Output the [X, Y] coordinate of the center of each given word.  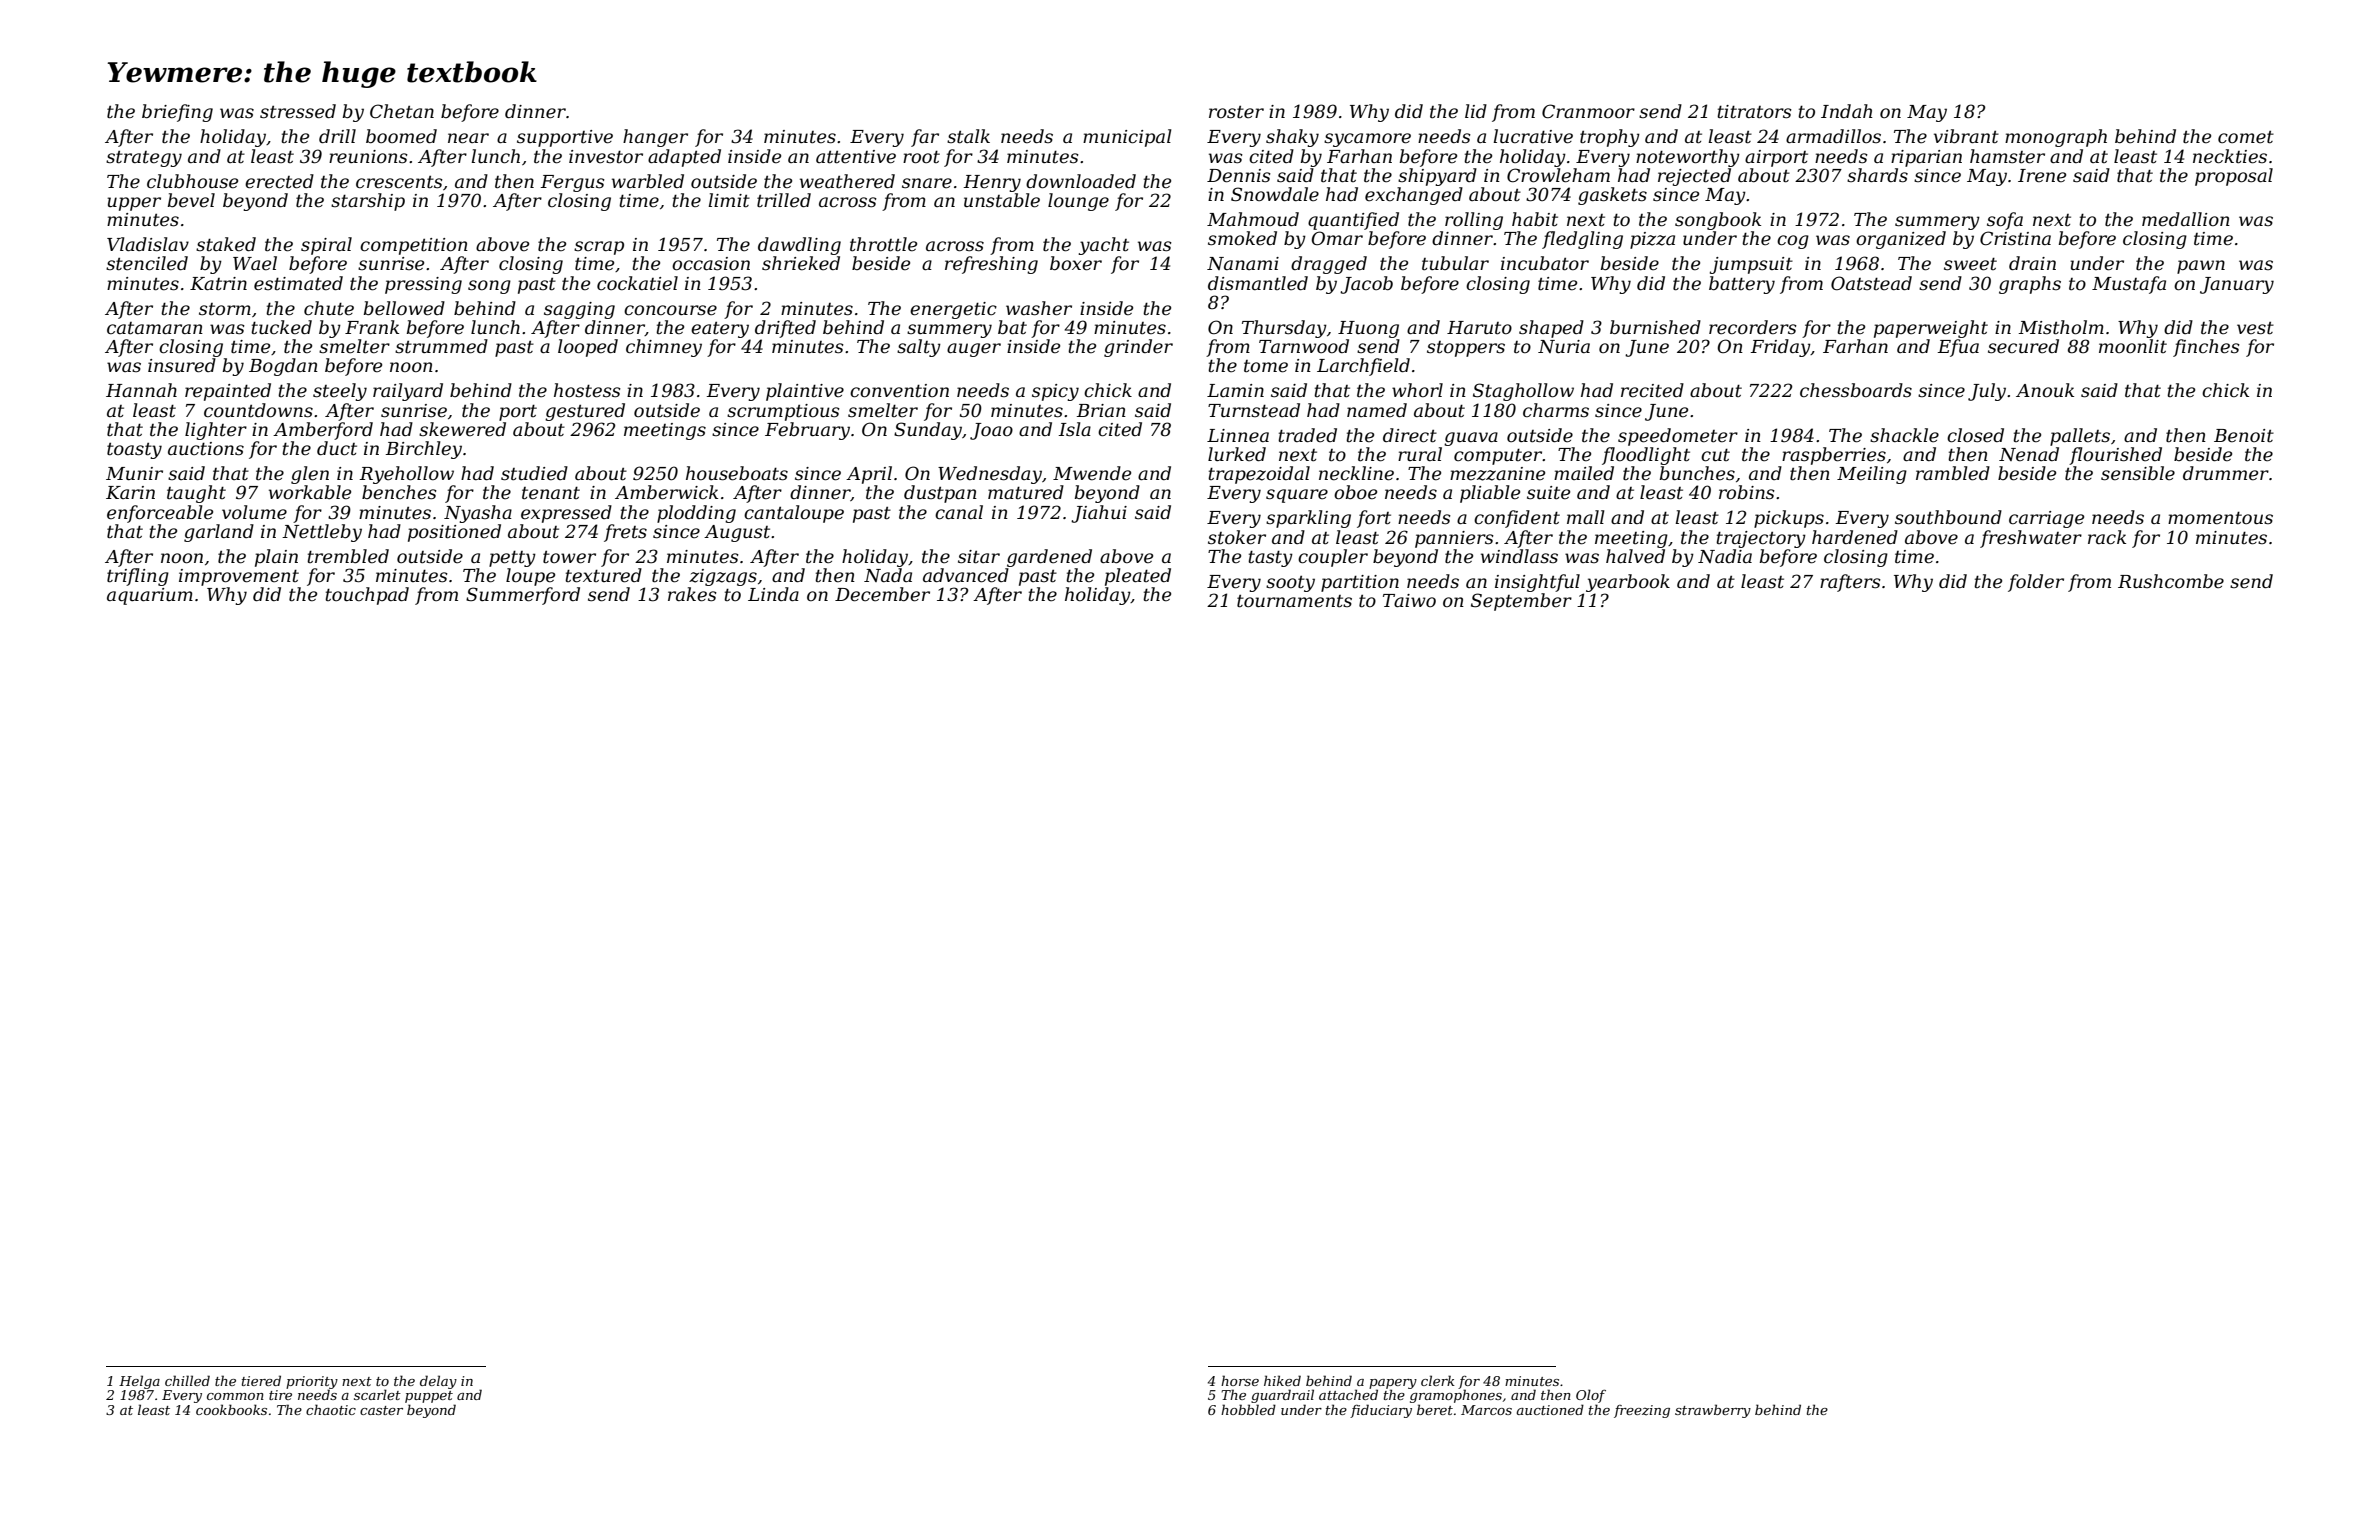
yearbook [1628, 583]
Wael [255, 263]
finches [2206, 348]
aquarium [150, 596]
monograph [2056, 138]
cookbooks [231, 1409]
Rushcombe [2171, 581]
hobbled [1248, 1409]
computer [1498, 457]
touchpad [367, 596]
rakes [692, 594]
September [1521, 602]
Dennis [1239, 176]
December [882, 594]
